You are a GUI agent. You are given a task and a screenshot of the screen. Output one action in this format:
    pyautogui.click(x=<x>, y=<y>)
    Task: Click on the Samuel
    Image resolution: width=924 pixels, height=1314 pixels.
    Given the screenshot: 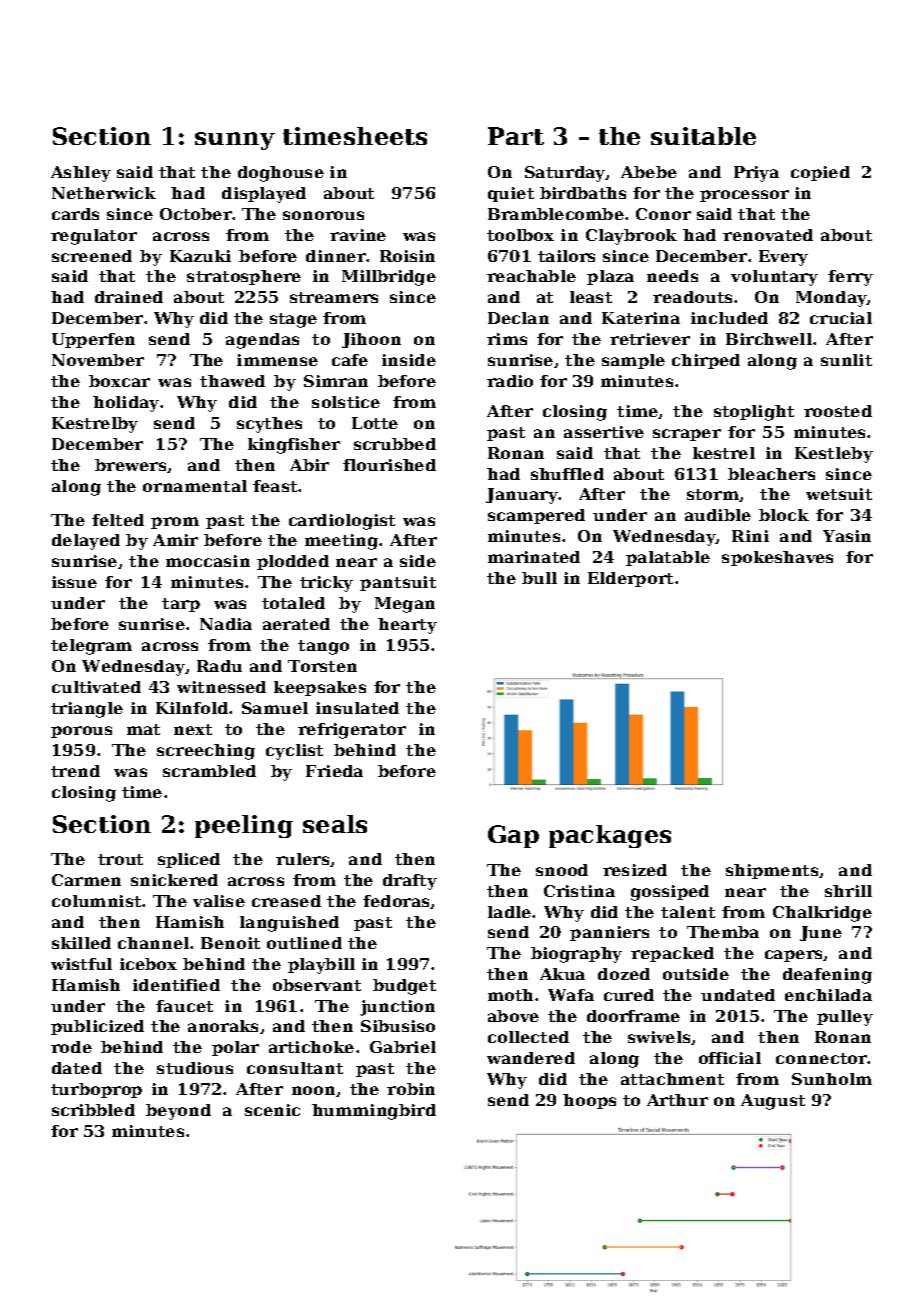 What is the action you would take?
    pyautogui.click(x=275, y=708)
